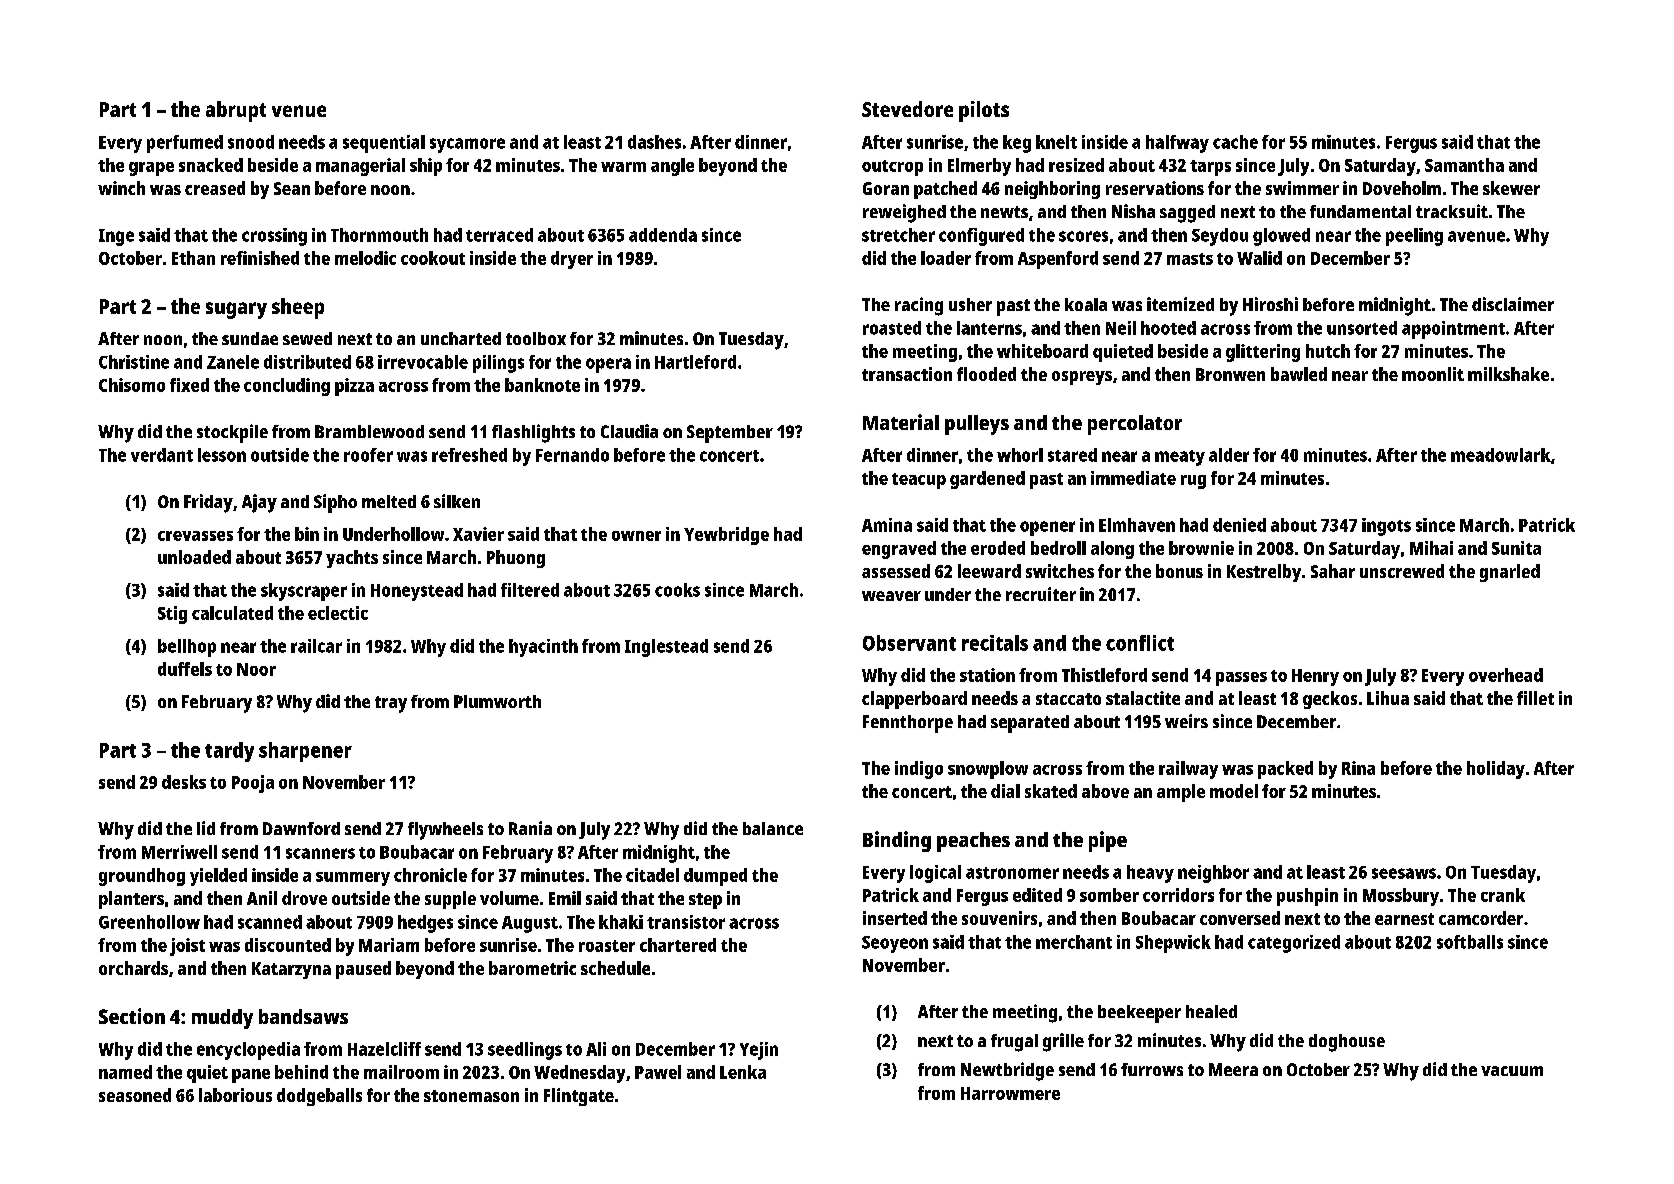 The width and height of the screenshot is (1674, 1184). I want to click on Chisomo, so click(132, 385).
